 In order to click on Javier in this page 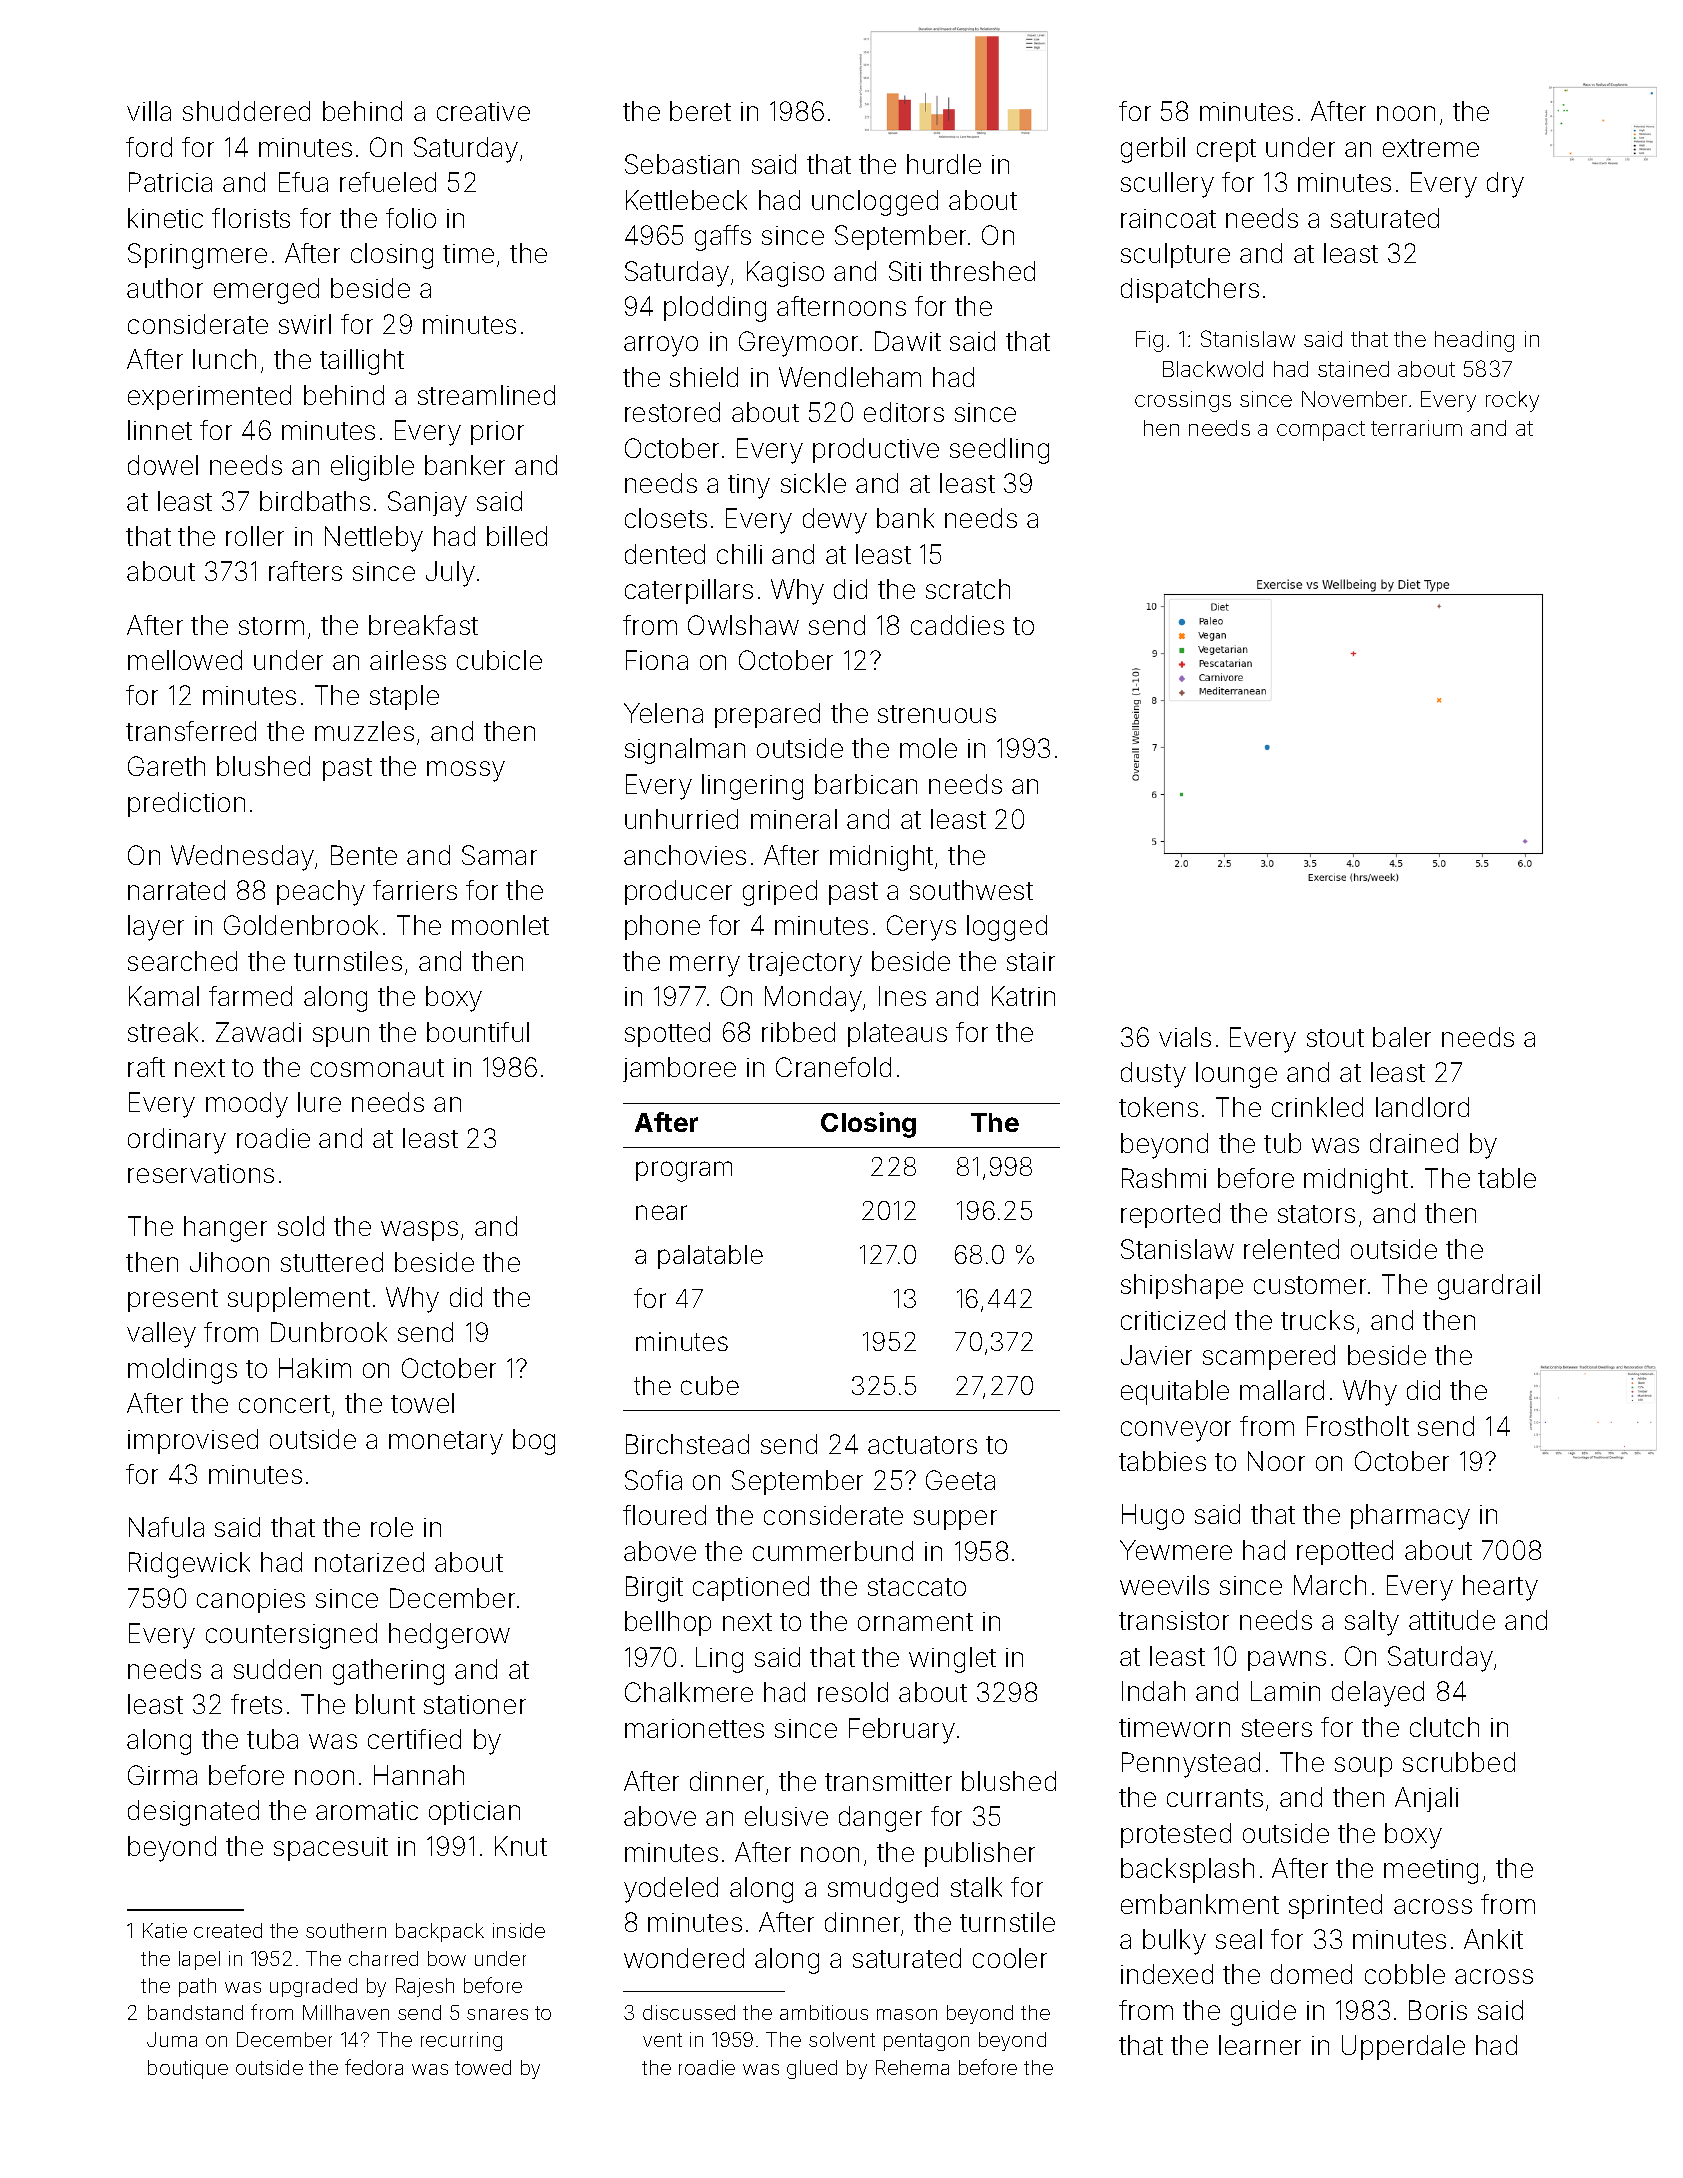, I will do `click(1156, 1355)`.
